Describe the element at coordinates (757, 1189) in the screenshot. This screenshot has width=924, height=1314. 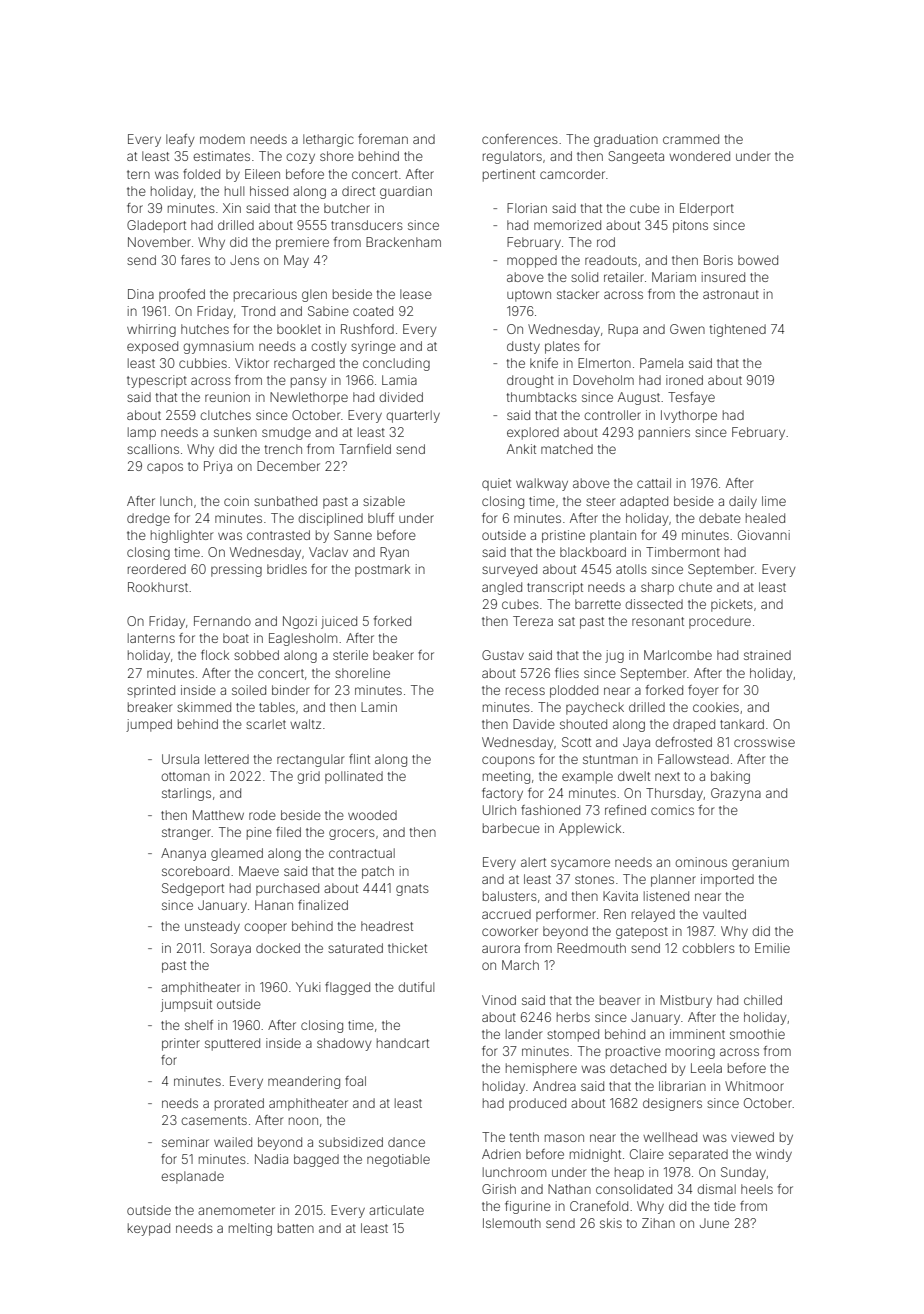
I see `heels` at that location.
